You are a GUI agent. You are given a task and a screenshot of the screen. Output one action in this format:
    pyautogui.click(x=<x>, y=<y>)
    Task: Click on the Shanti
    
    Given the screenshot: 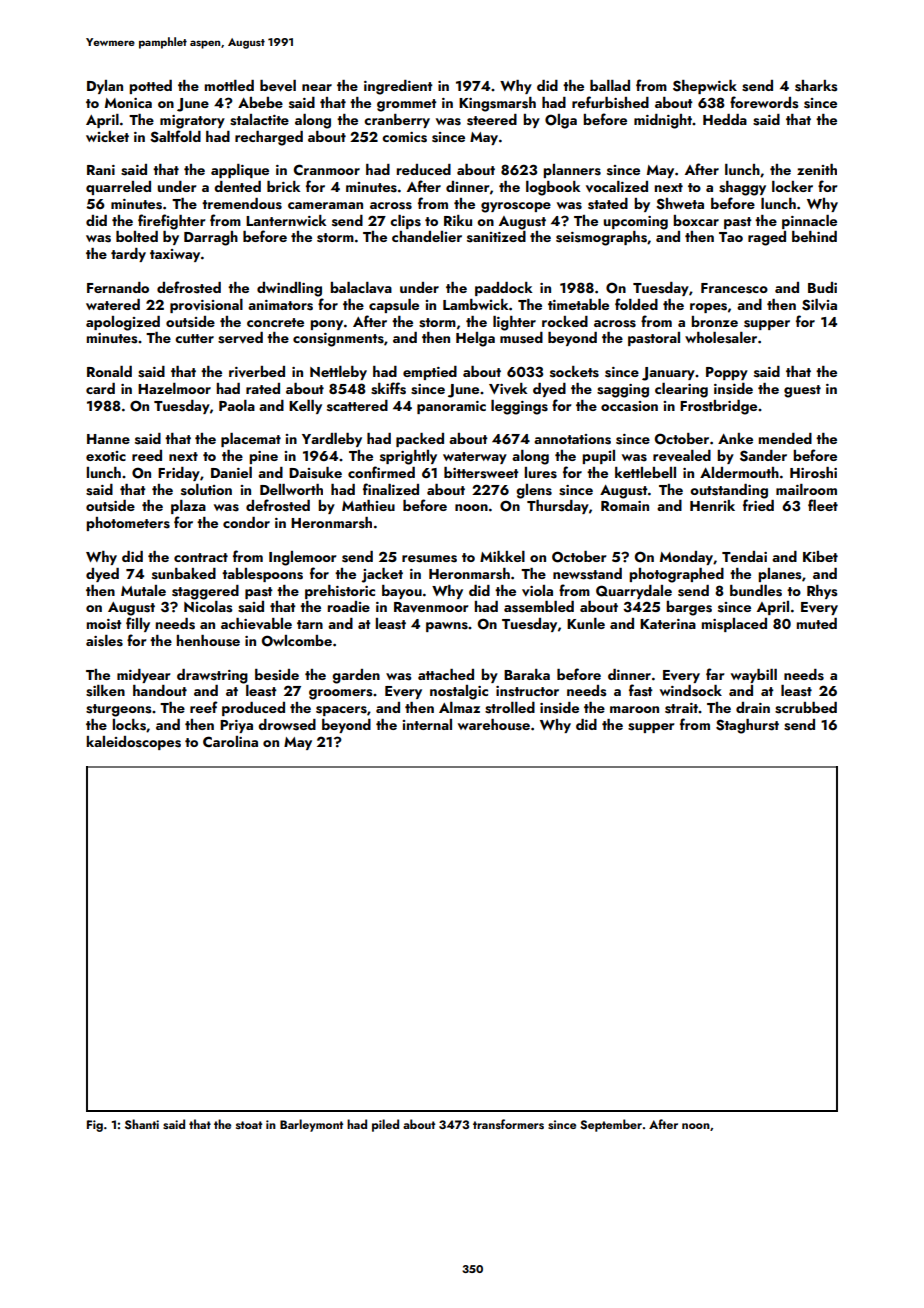 What is the action you would take?
    pyautogui.click(x=142, y=1124)
